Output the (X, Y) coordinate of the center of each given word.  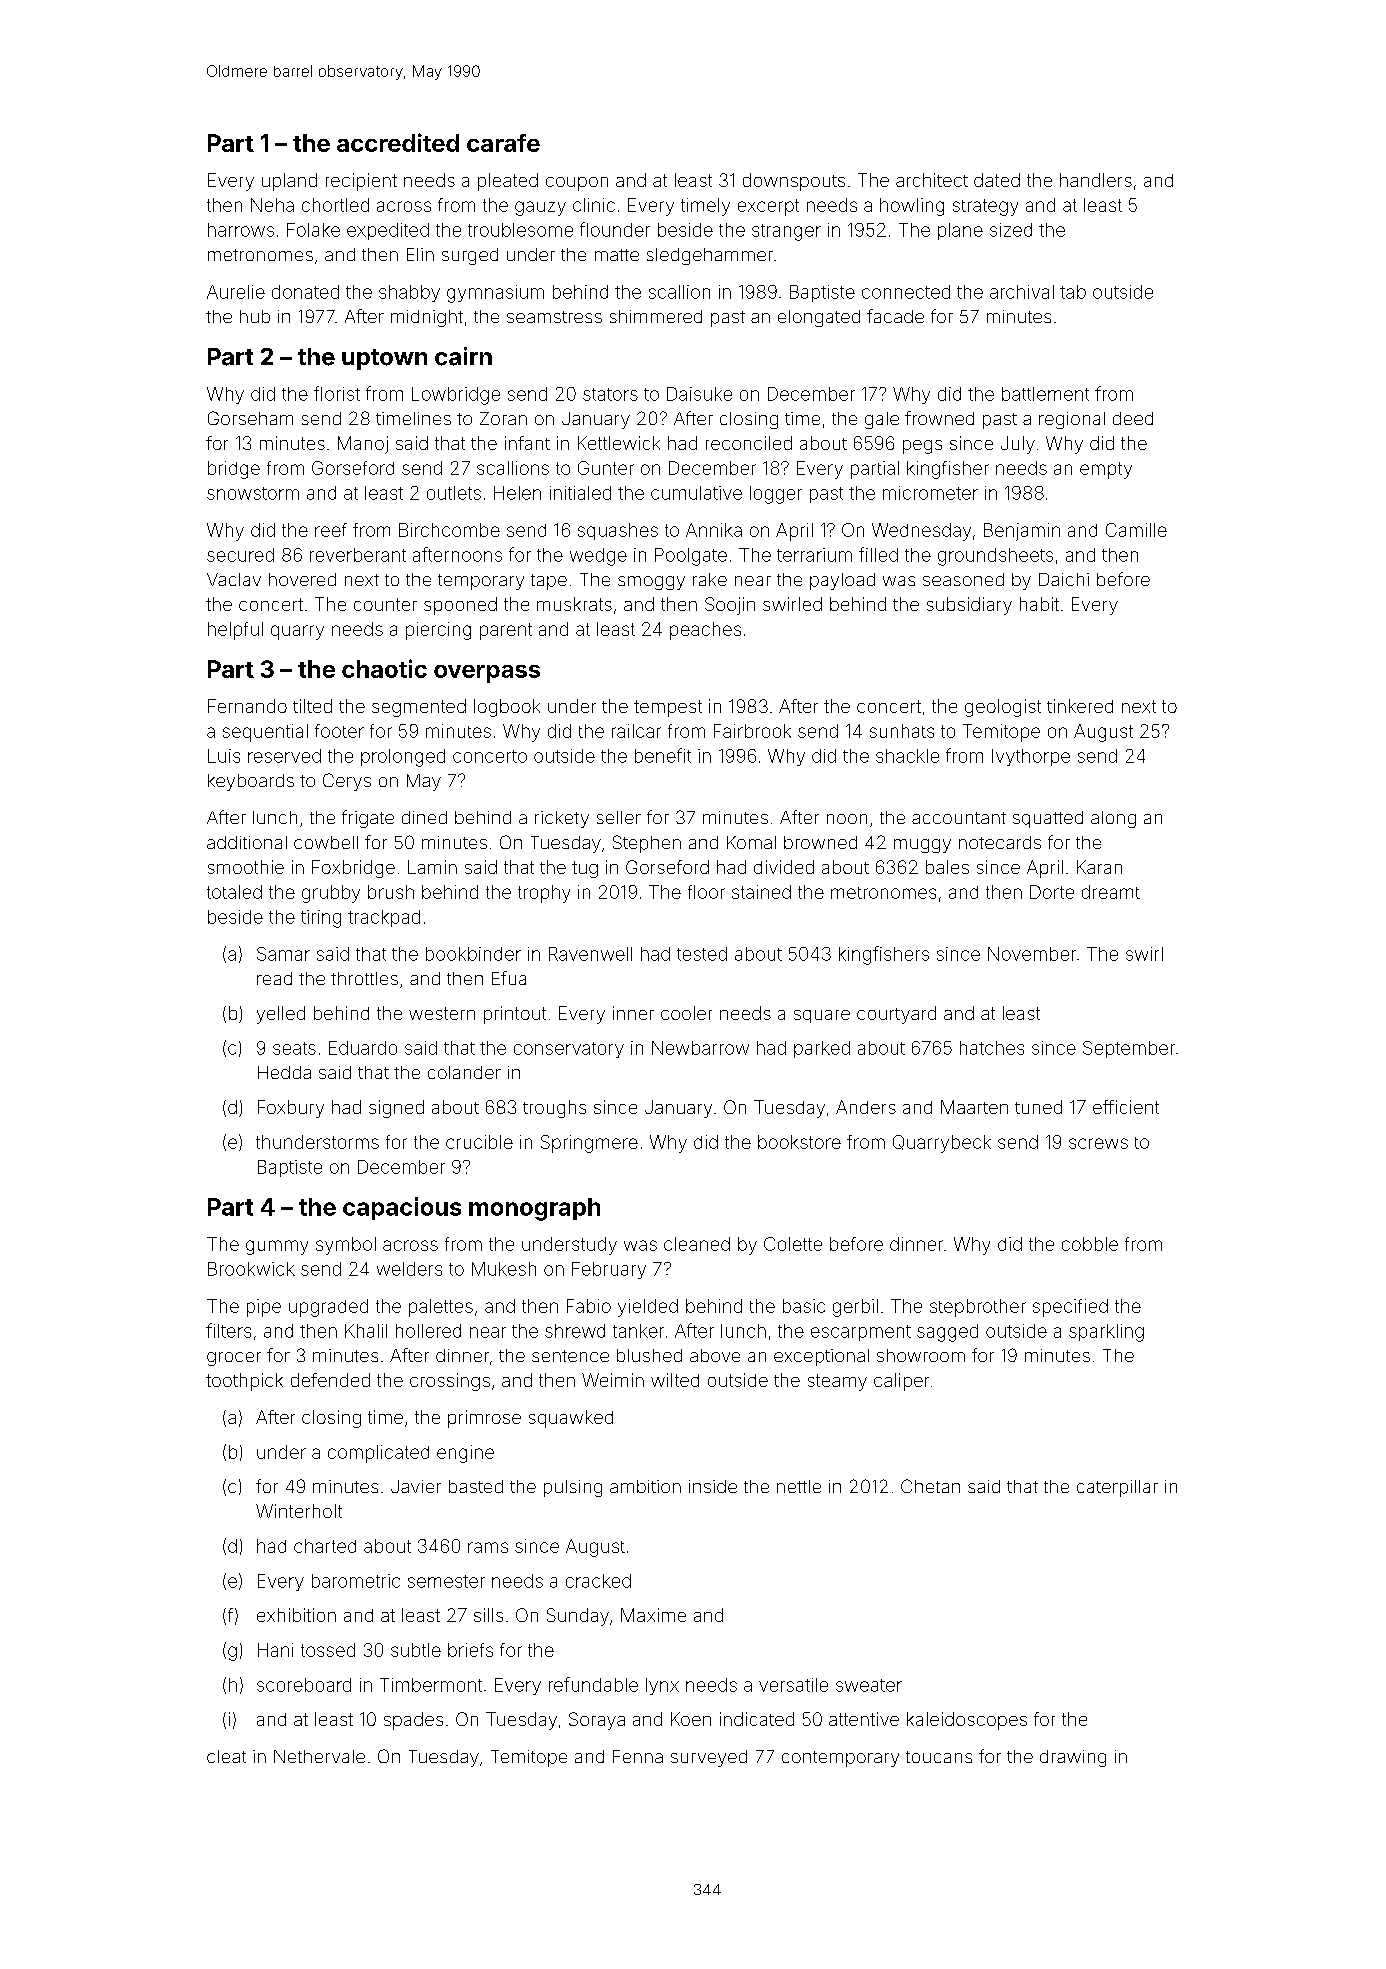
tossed (328, 1650)
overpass (487, 674)
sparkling (1106, 1333)
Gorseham (250, 418)
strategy (985, 207)
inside (713, 1486)
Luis (224, 756)
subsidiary (969, 606)
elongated (819, 318)
